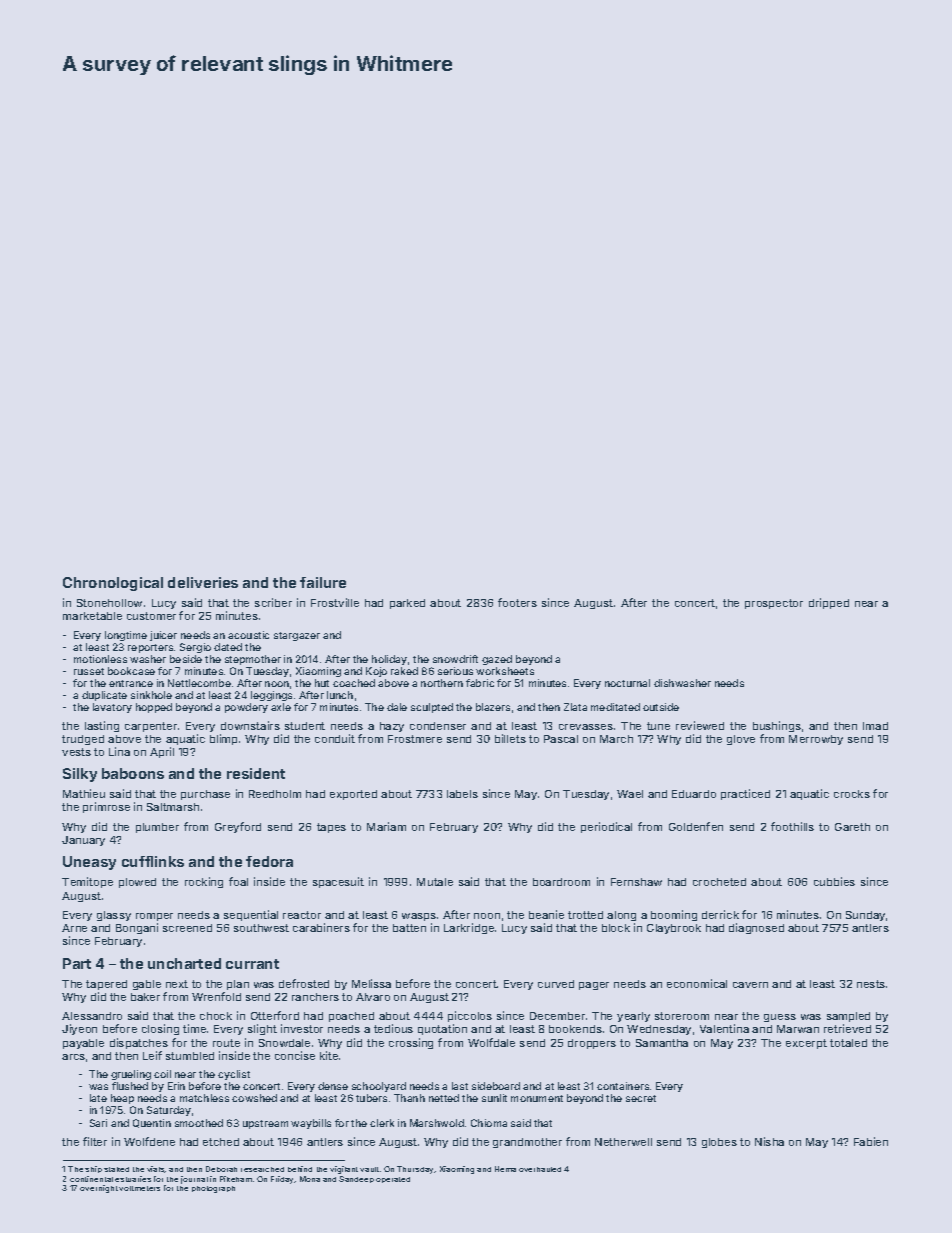  What do you see at coordinates (416, 1170) in the image?
I see `Thursday` at bounding box center [416, 1170].
